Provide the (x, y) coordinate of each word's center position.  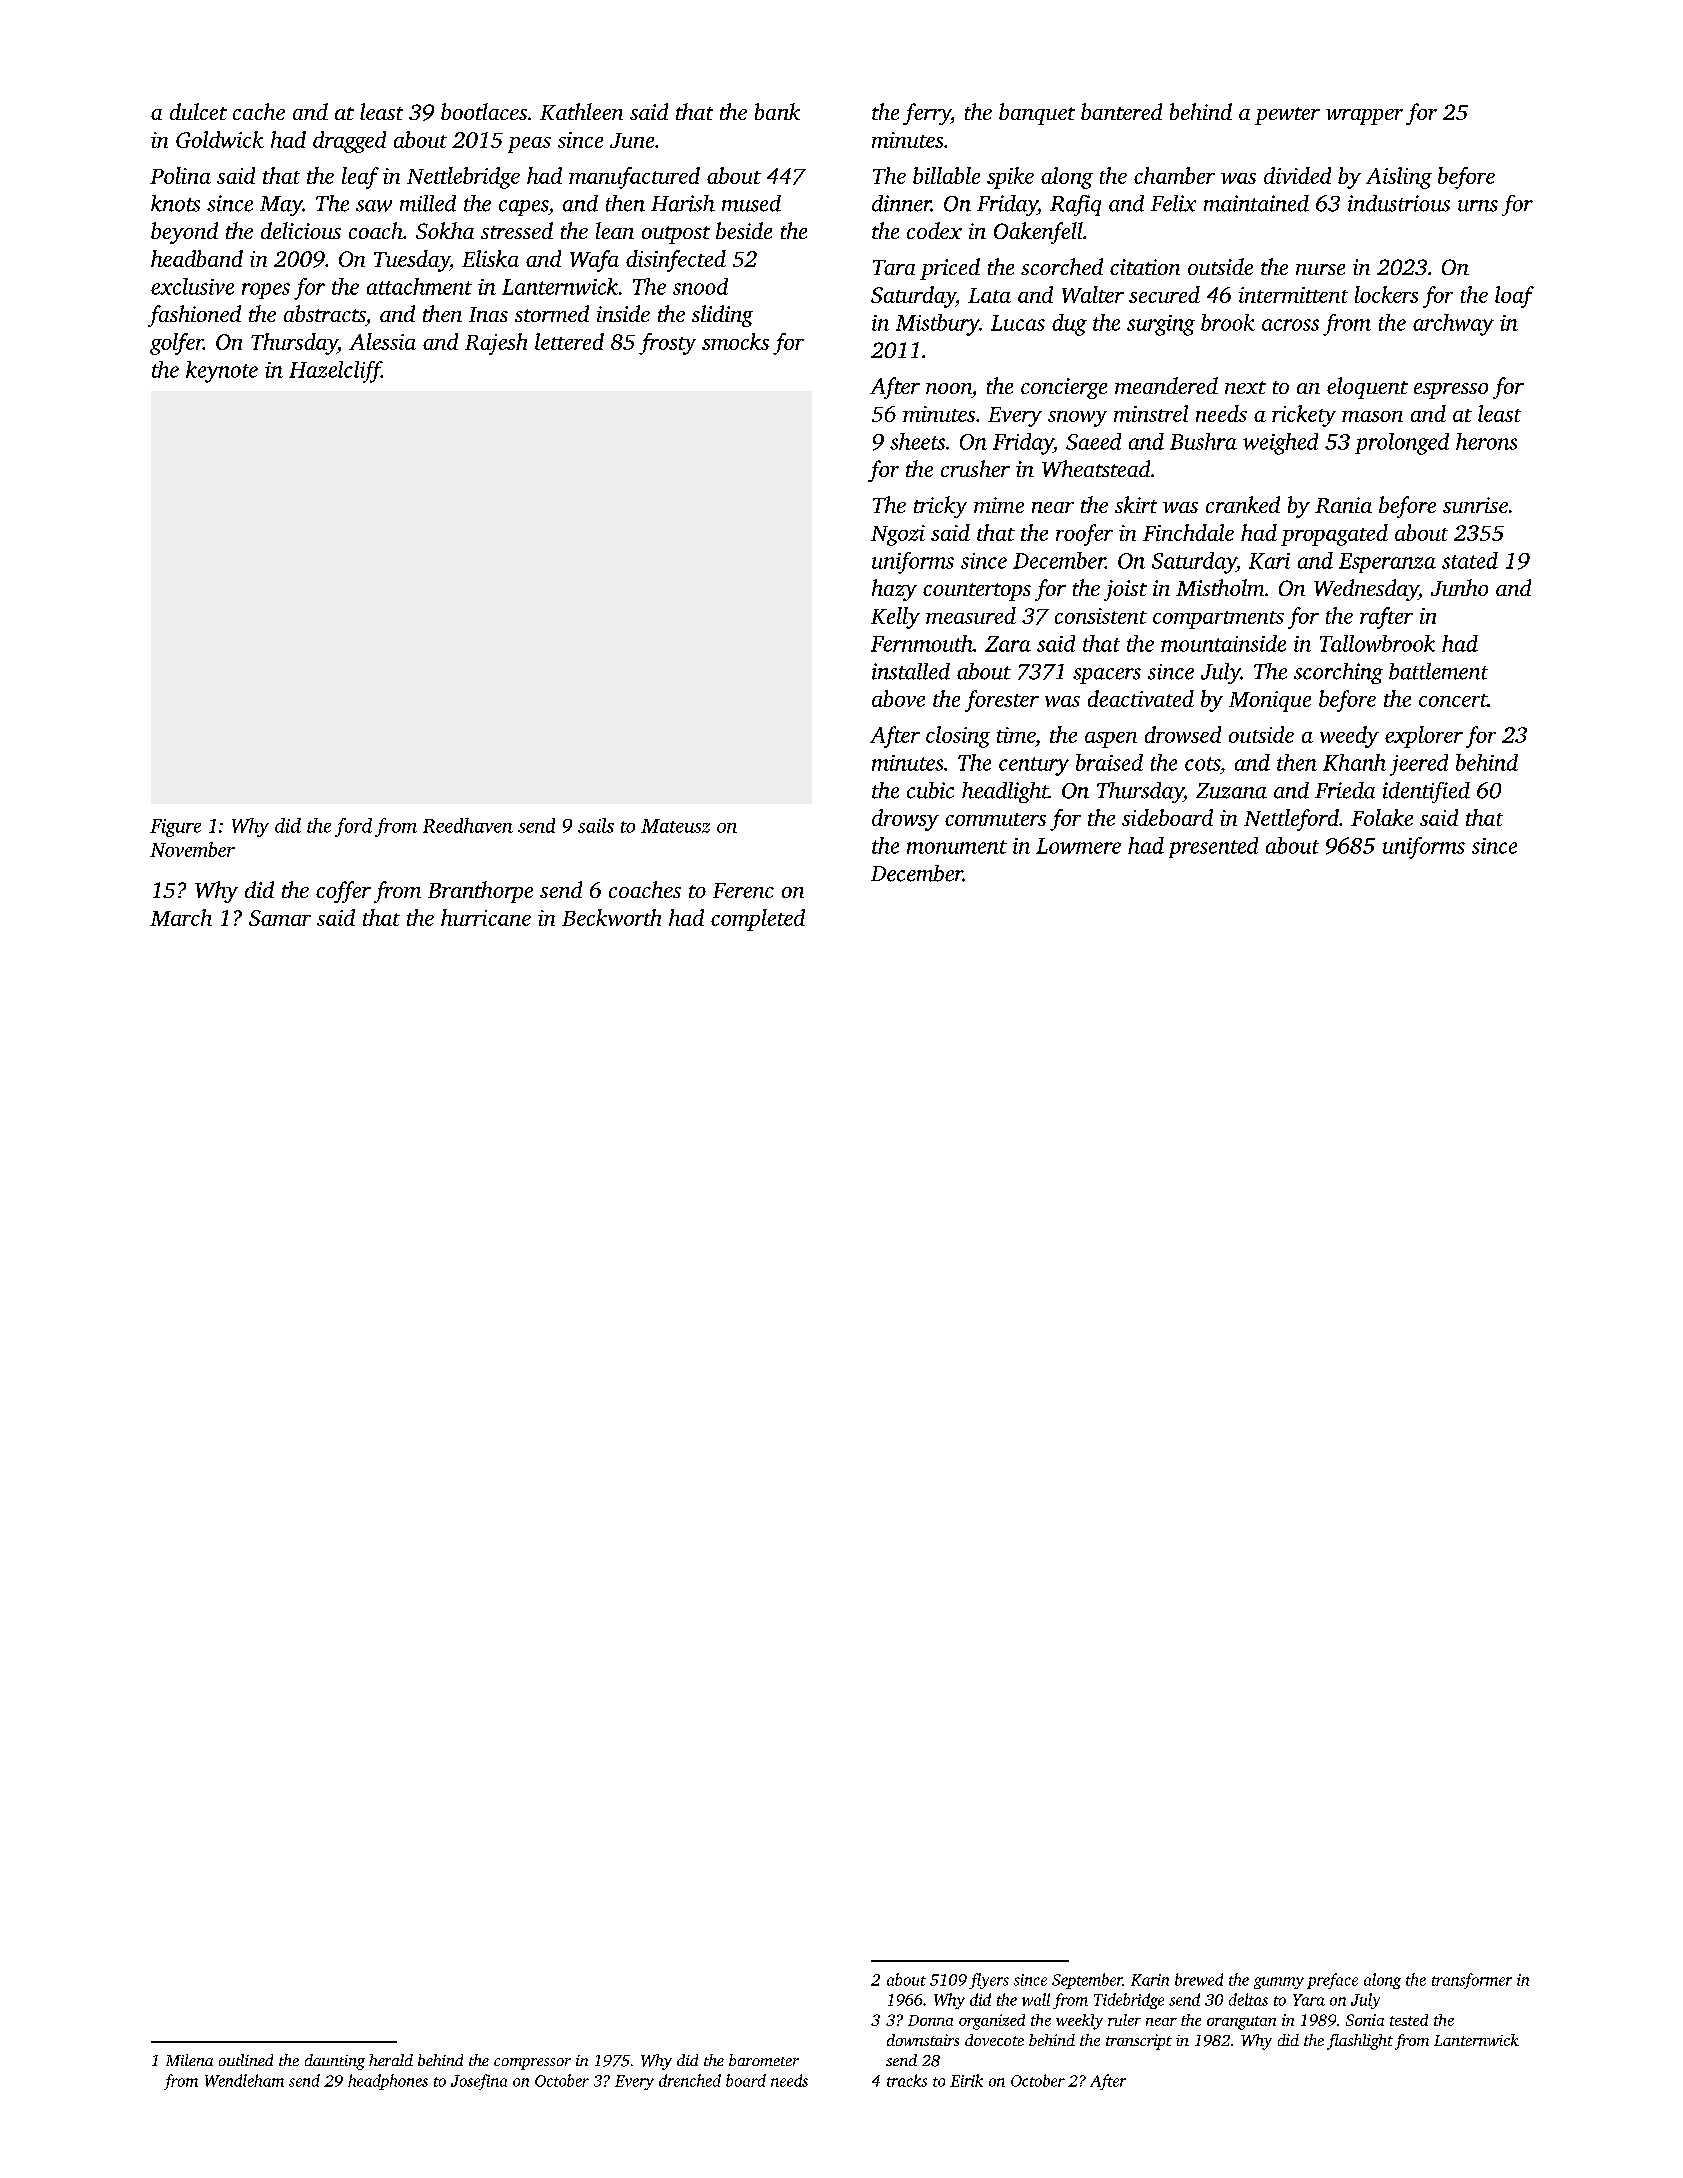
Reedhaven (468, 825)
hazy (894, 590)
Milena (189, 2060)
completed (758, 920)
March (181, 917)
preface (1332, 1981)
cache (259, 111)
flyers (989, 1981)
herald (391, 2060)
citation (1145, 267)
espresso (1451, 391)
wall (1036, 1999)
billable (946, 175)
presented (1213, 847)
